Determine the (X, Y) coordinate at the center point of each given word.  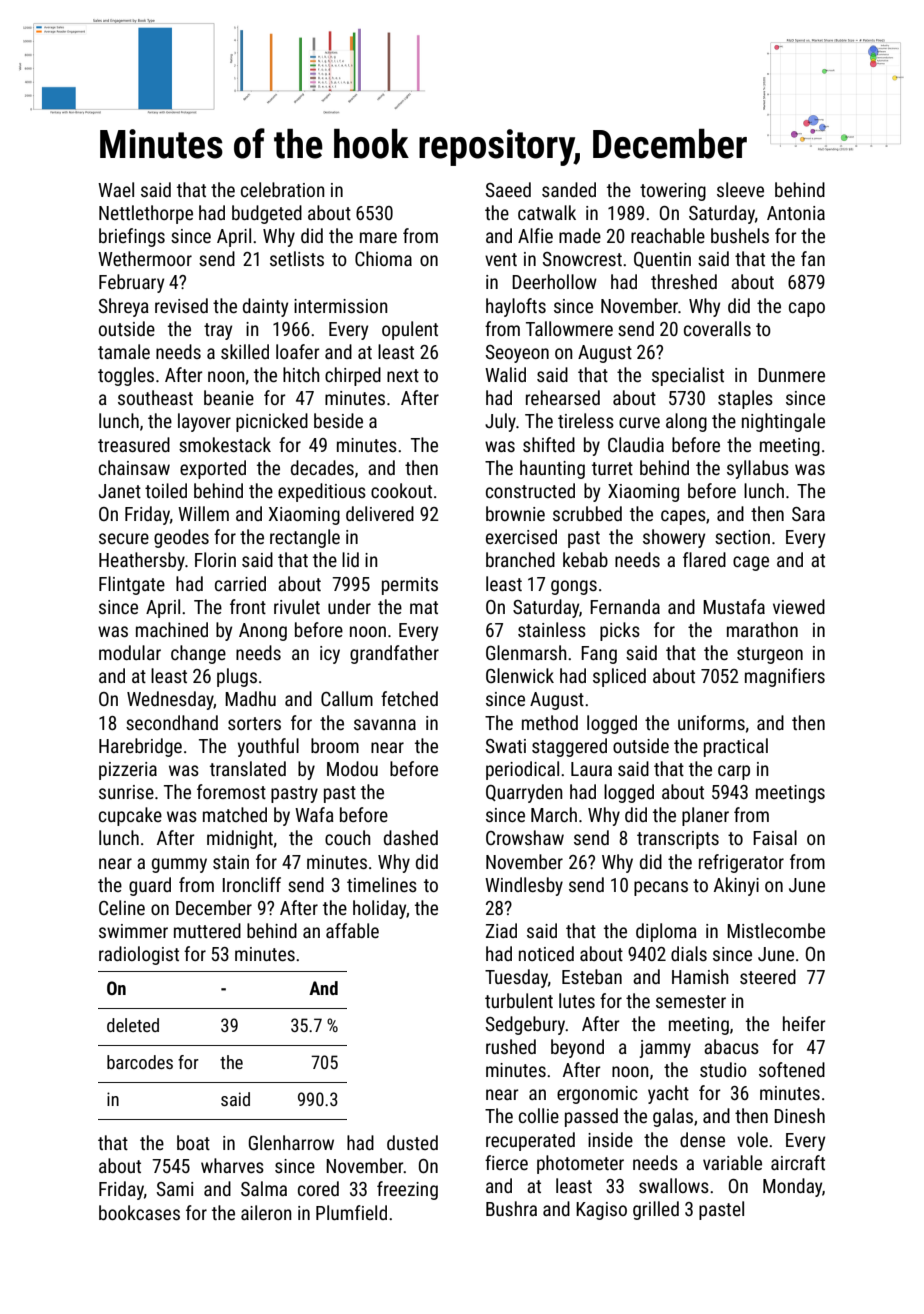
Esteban (592, 976)
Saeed (508, 189)
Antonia (796, 213)
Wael (116, 189)
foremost (231, 791)
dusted (412, 1142)
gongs (574, 587)
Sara (808, 514)
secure (124, 538)
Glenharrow (291, 1142)
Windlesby (524, 886)
